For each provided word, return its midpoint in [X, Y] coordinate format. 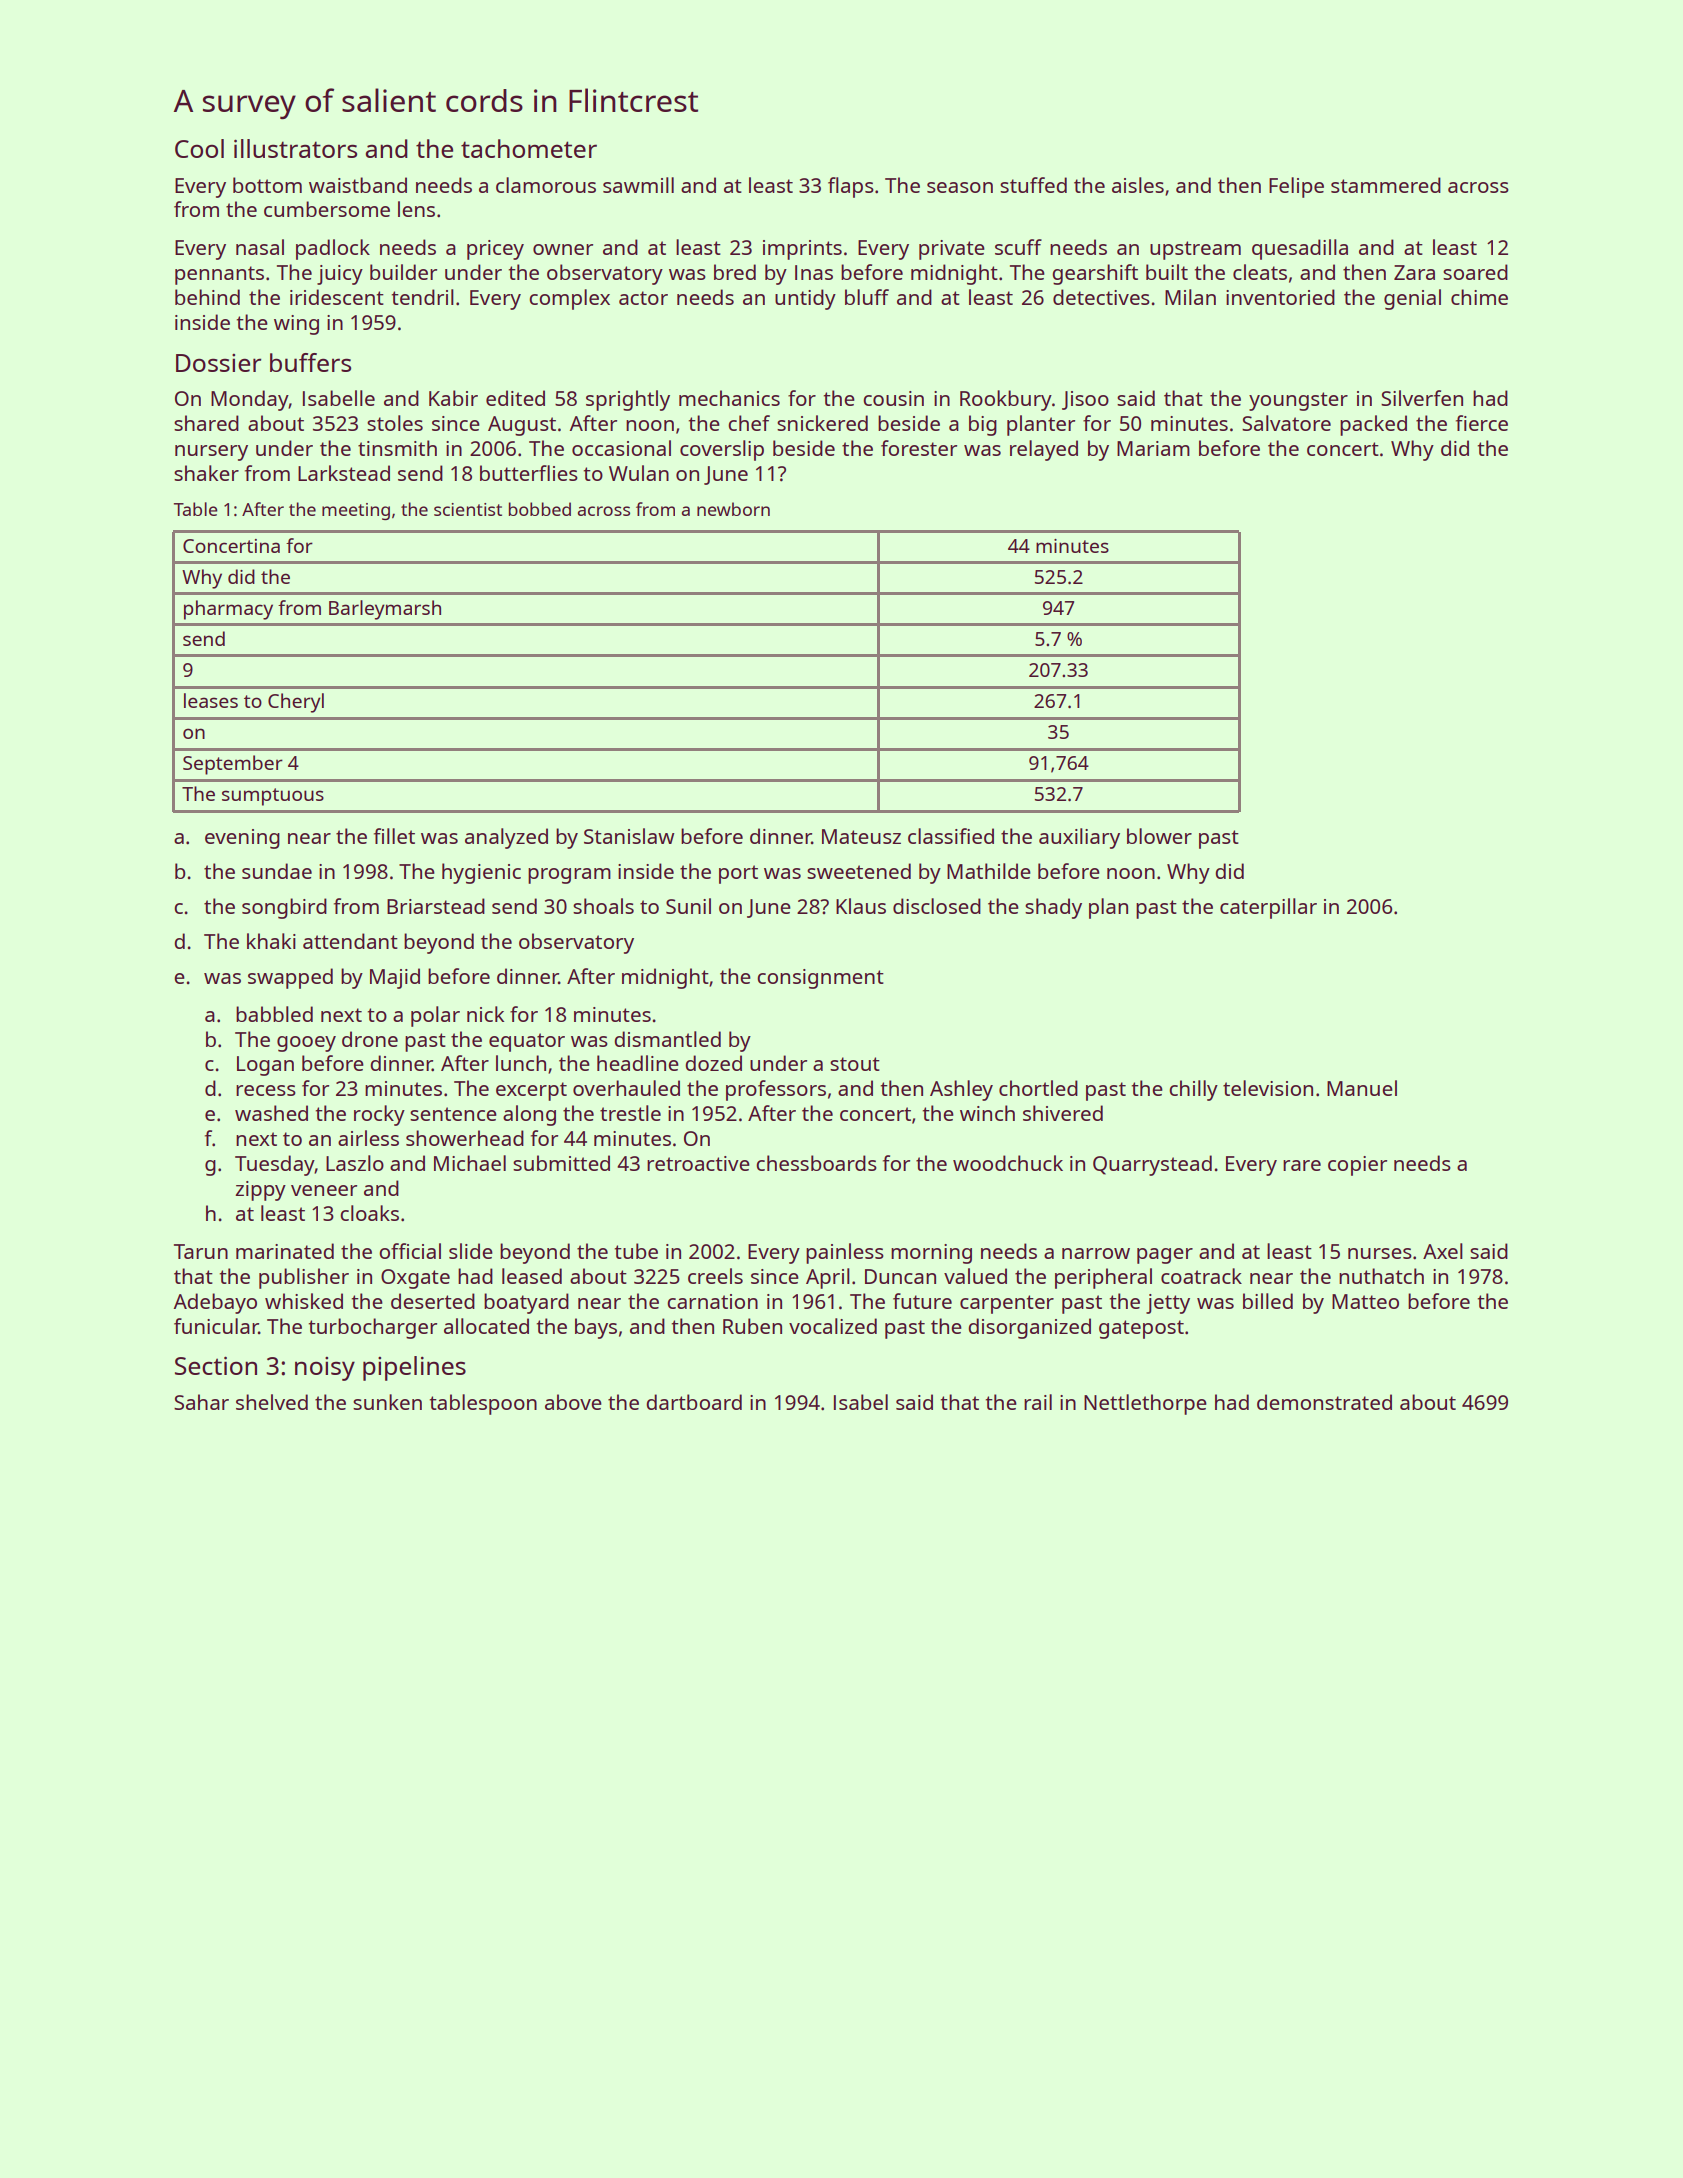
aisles [1138, 185]
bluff [867, 297]
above [573, 1402]
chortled [1038, 1088]
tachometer [529, 148]
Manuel [1362, 1088]
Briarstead [436, 906]
